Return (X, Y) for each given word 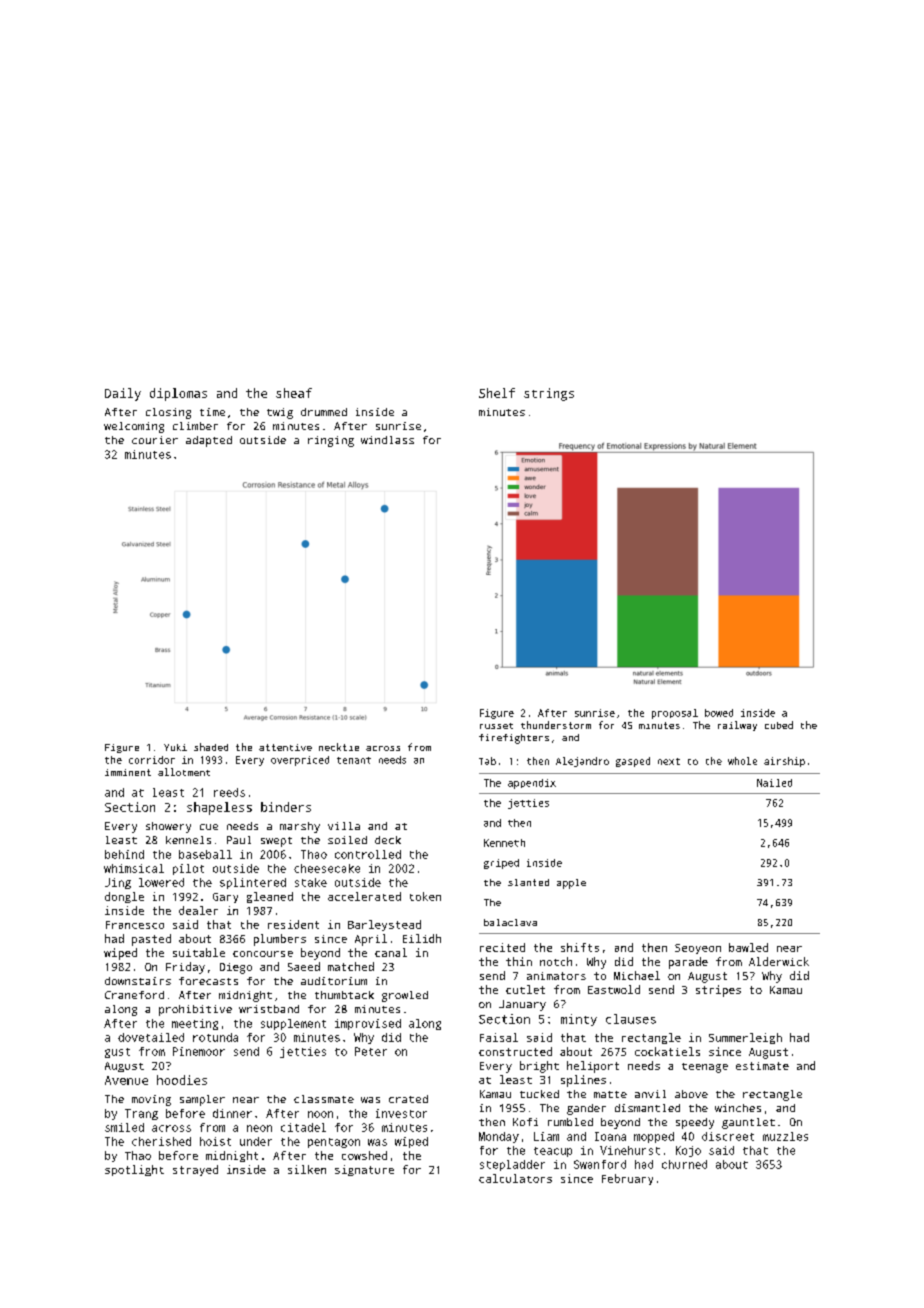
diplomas (178, 394)
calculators (515, 1178)
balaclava (510, 922)
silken (307, 1169)
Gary (225, 898)
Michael (637, 975)
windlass (387, 440)
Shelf (497, 393)
